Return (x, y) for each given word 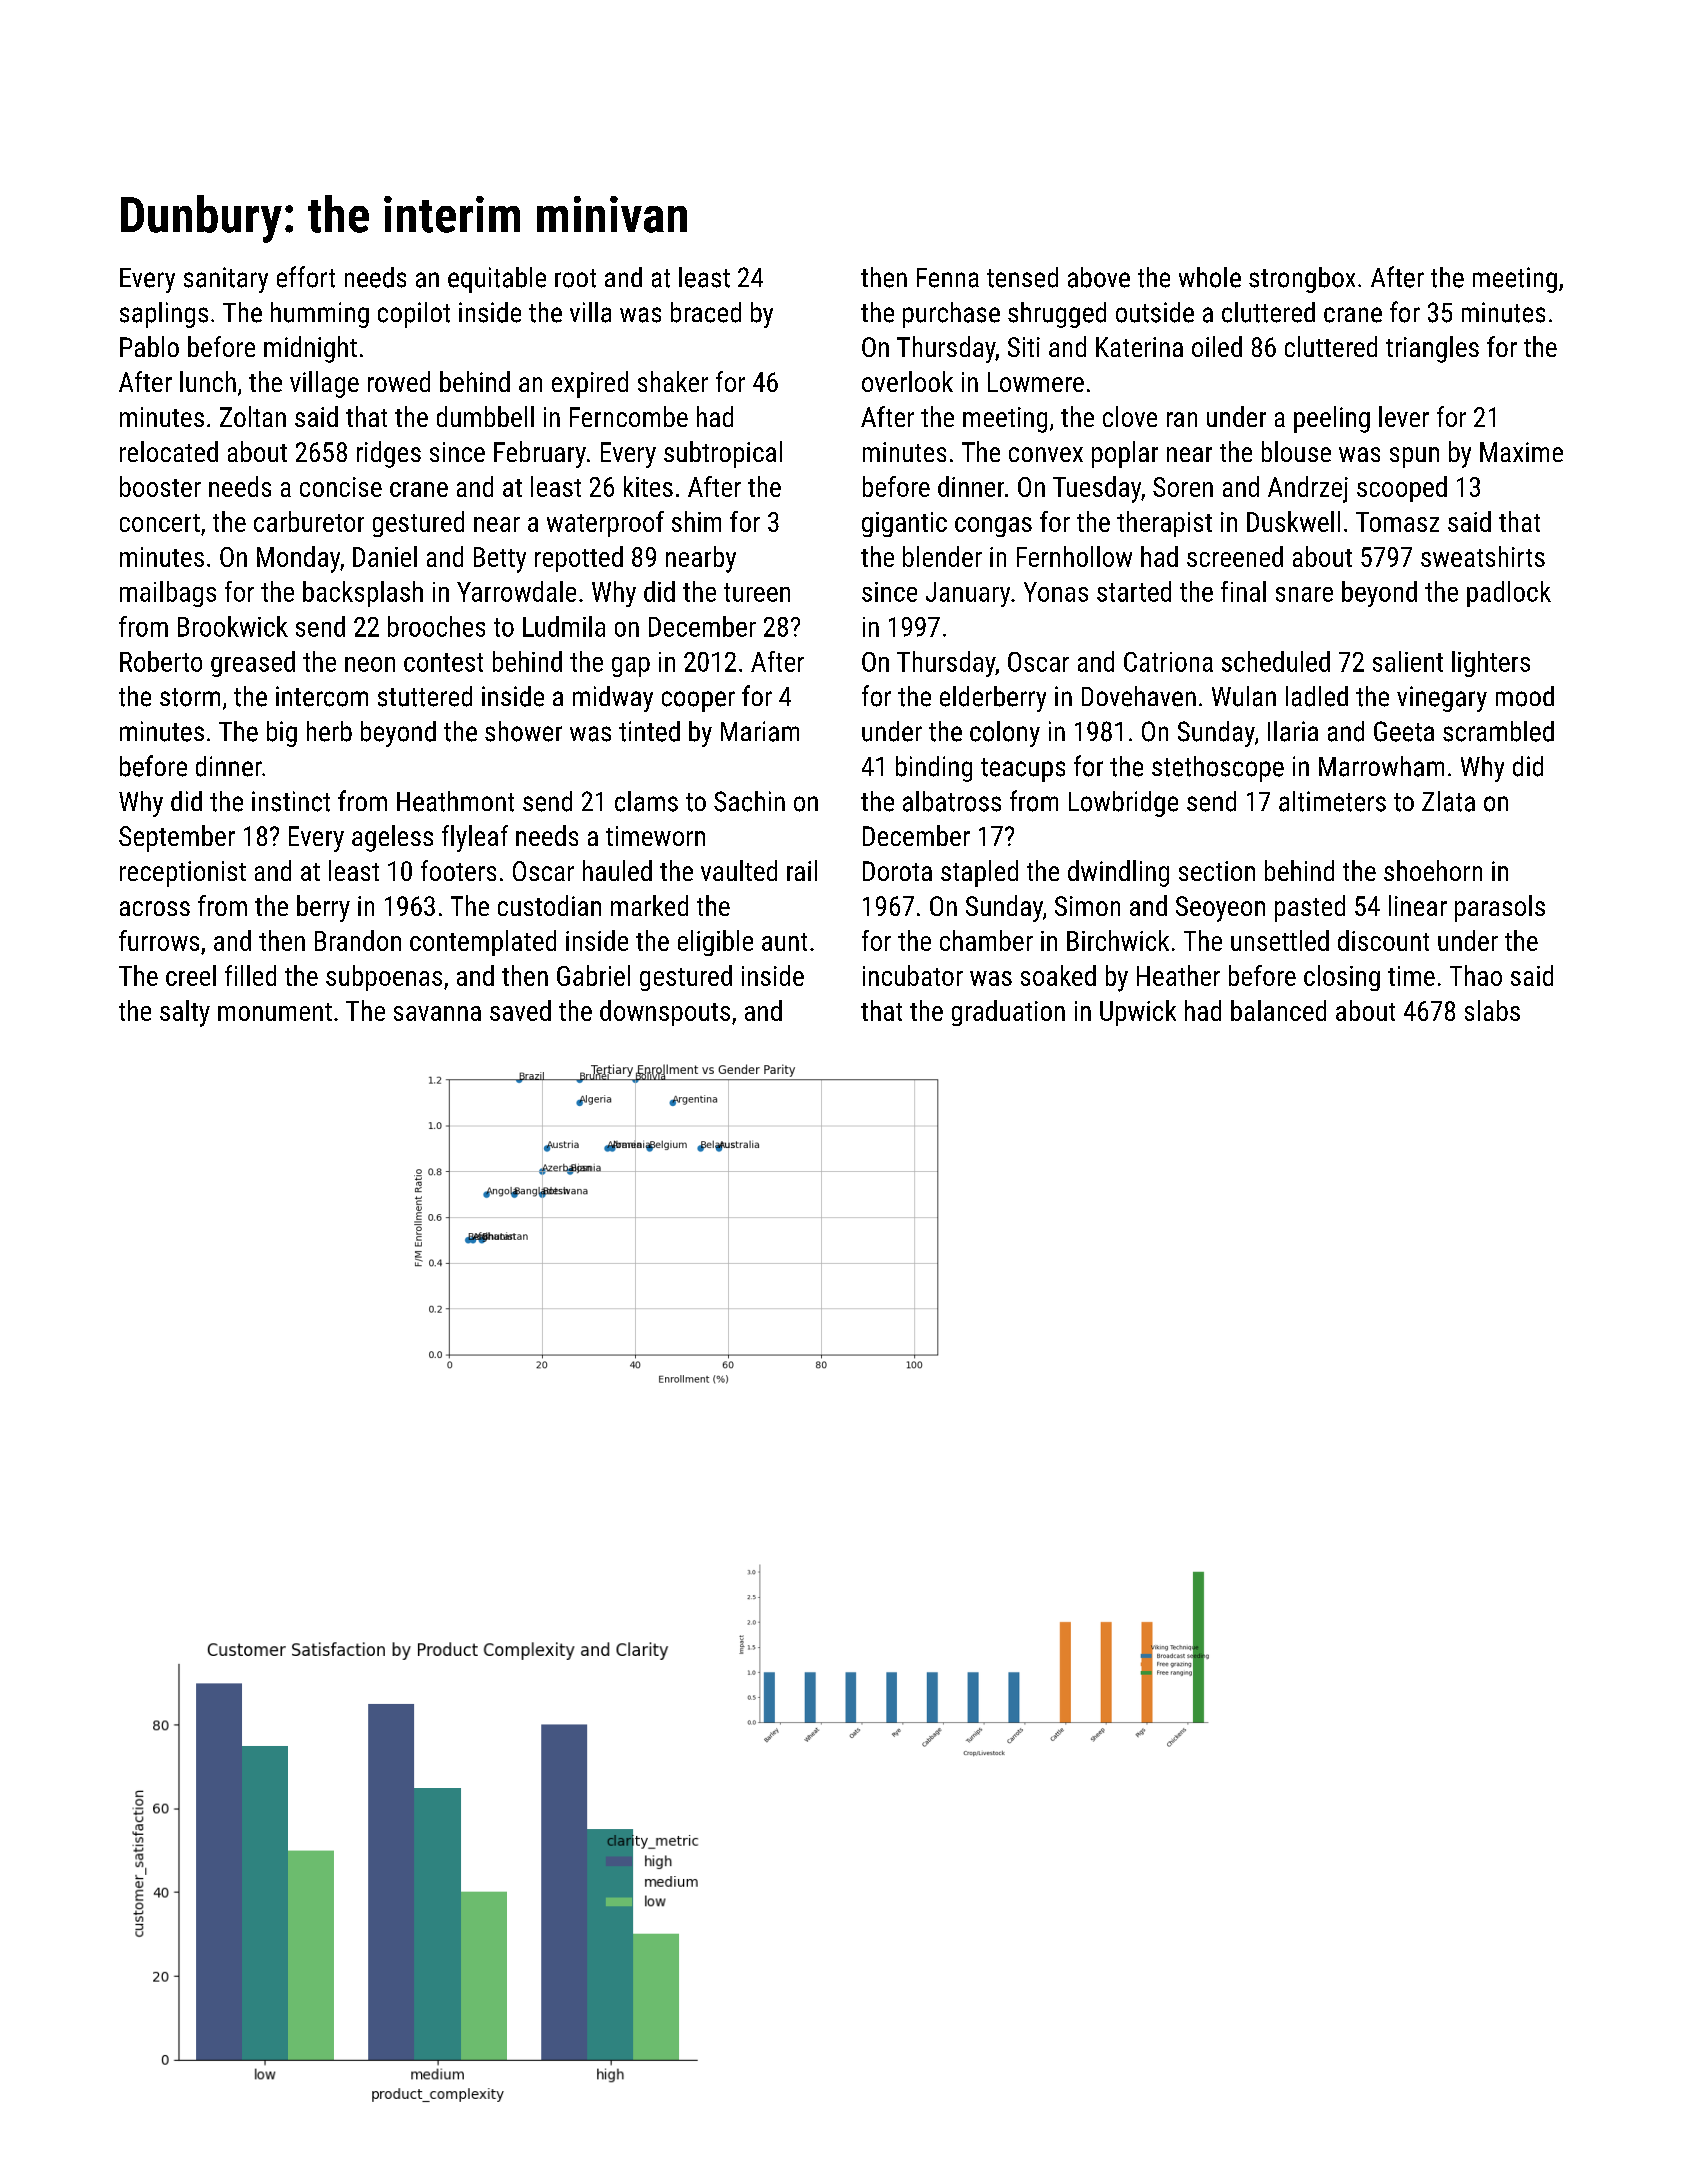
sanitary (226, 280)
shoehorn (1433, 870)
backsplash (363, 594)
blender (942, 556)
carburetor (309, 521)
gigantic (904, 524)
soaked (1058, 975)
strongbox (1302, 280)
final (1243, 591)
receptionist (183, 874)
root (575, 278)
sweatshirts (1483, 556)
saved (520, 1010)
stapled (979, 873)
